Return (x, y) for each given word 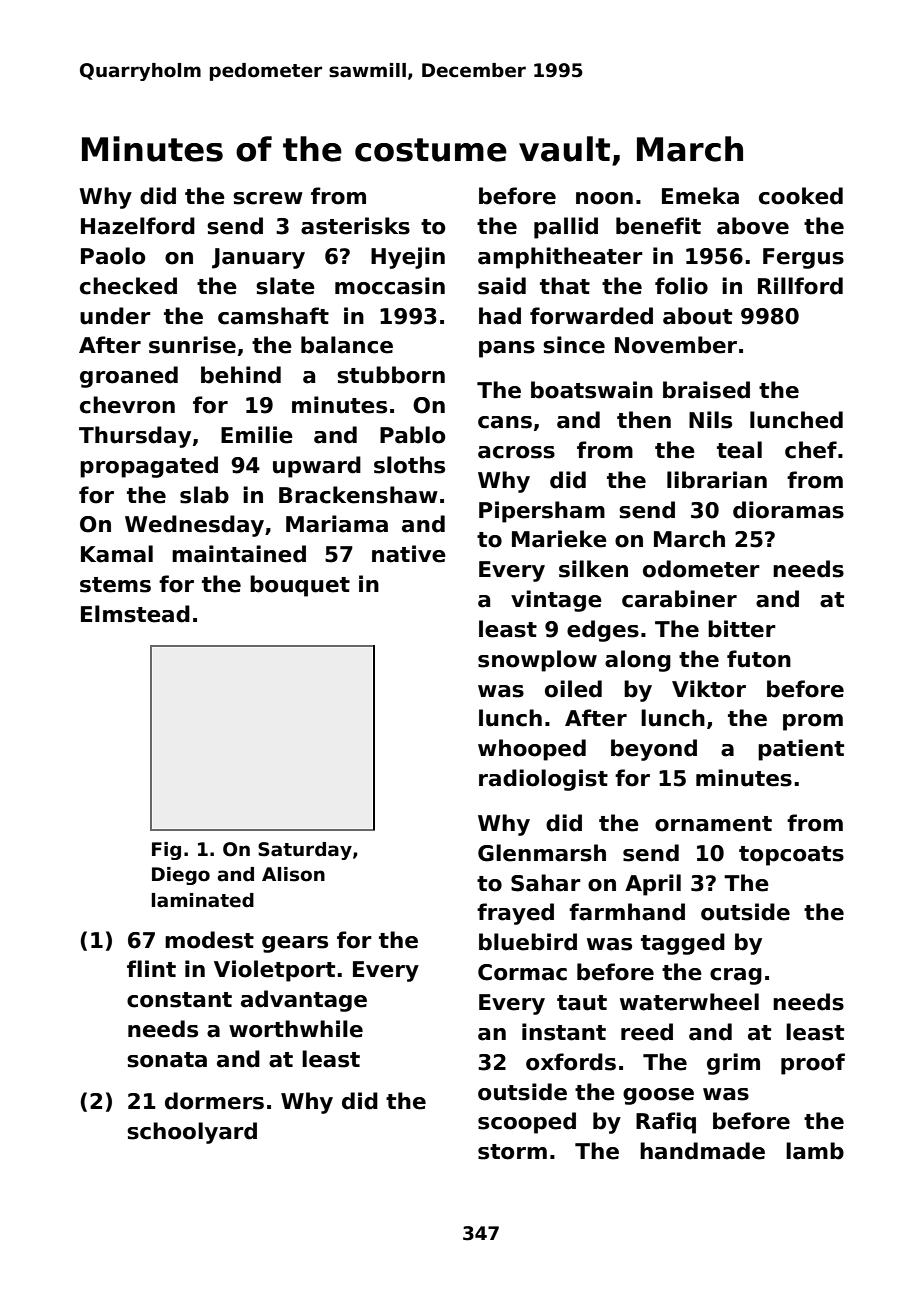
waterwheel (689, 1002)
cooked (801, 196)
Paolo (113, 256)
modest (209, 940)
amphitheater (560, 258)
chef (811, 450)
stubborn (391, 375)
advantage (304, 1001)
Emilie (257, 435)
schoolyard (192, 1133)
